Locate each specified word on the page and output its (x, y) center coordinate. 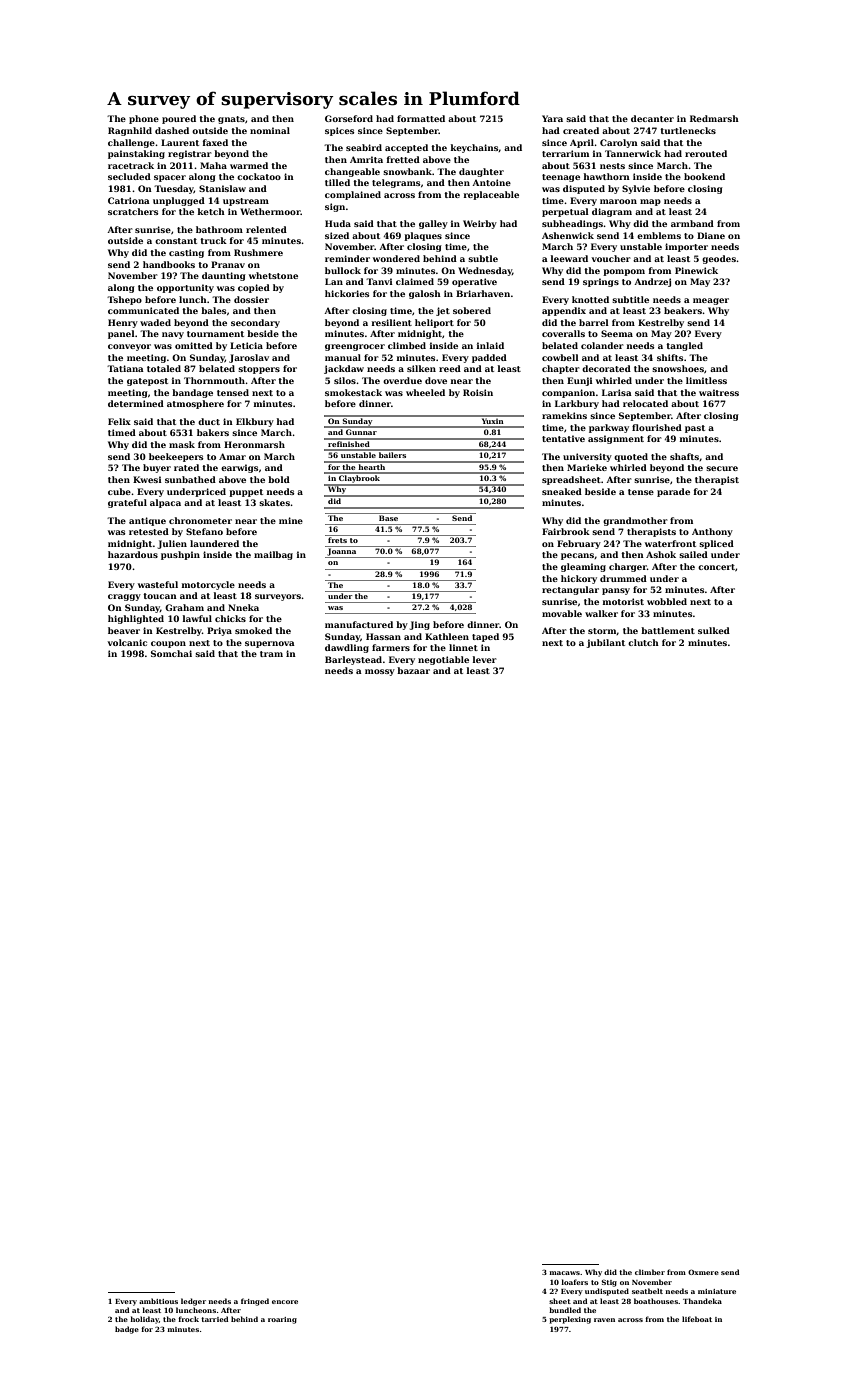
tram (271, 654)
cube (119, 491)
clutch (643, 642)
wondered (396, 258)
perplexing (570, 1320)
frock (188, 1319)
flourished (657, 427)
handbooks (169, 264)
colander (602, 345)
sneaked (562, 491)
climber (650, 1272)
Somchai (171, 653)
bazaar (413, 670)
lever (485, 659)
